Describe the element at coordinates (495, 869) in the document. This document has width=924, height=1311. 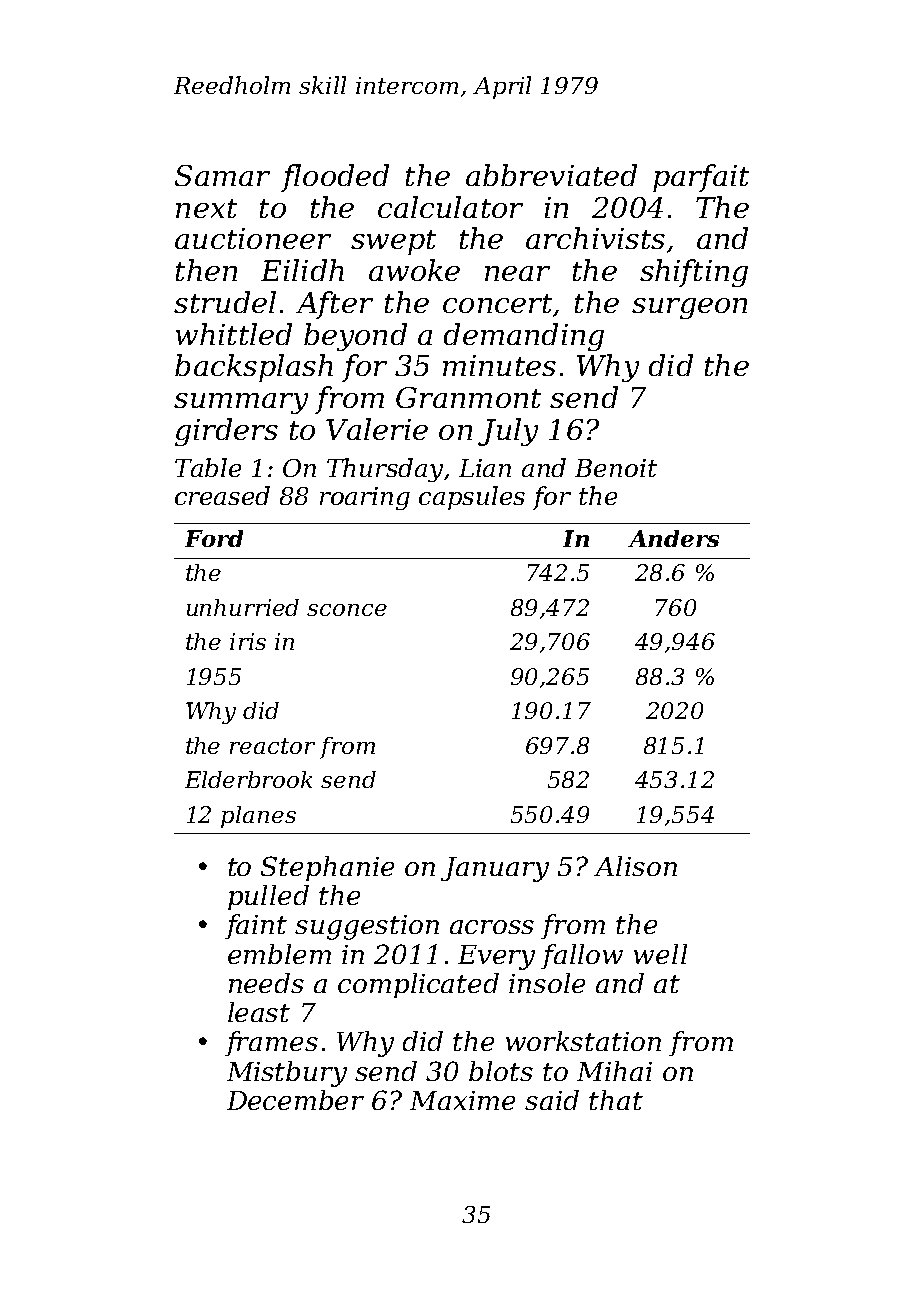
I see `January` at that location.
